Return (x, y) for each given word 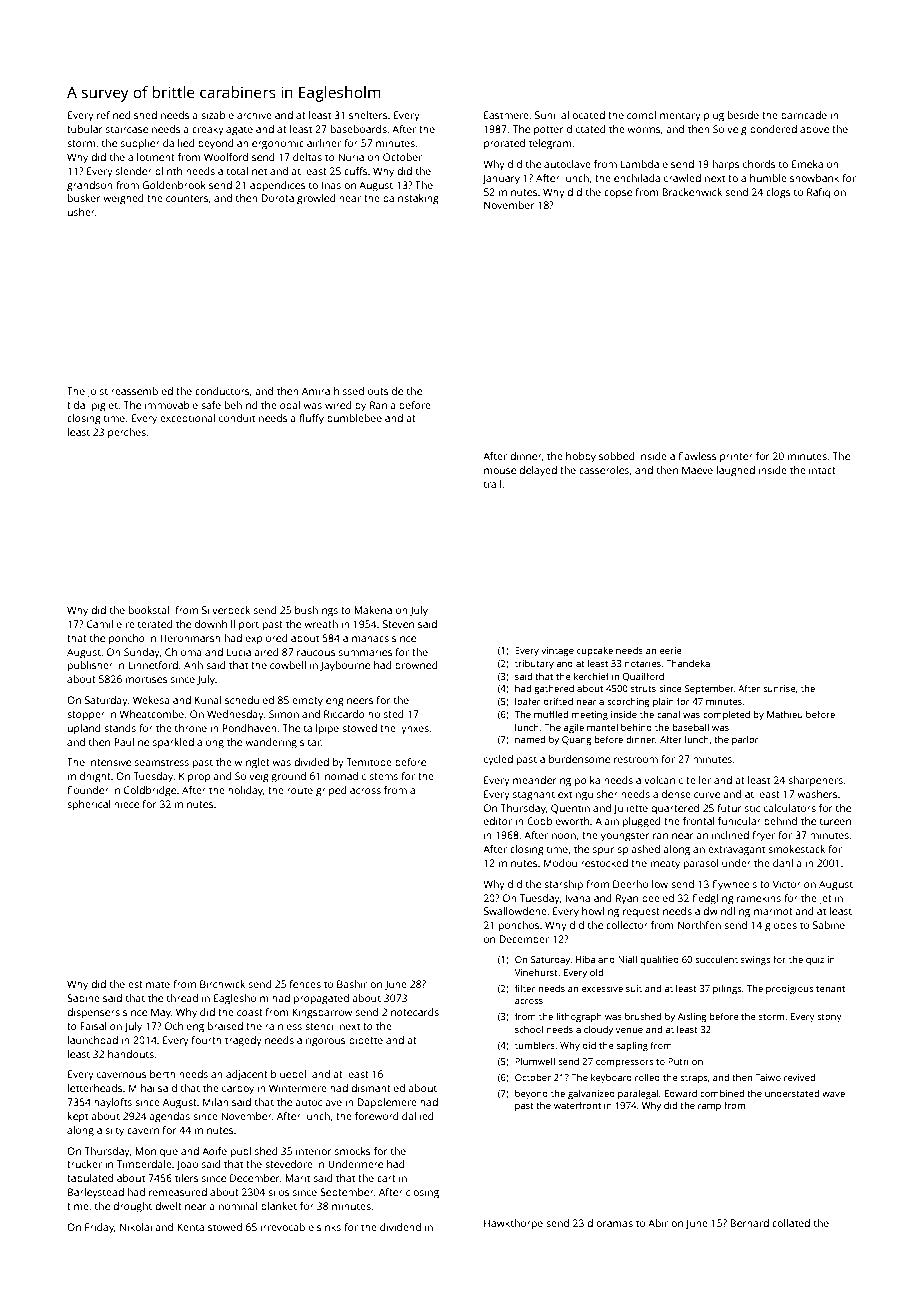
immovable (171, 405)
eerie (671, 650)
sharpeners (815, 781)
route (300, 790)
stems (384, 776)
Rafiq (819, 193)
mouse (500, 471)
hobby (581, 457)
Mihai (141, 1088)
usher (81, 212)
